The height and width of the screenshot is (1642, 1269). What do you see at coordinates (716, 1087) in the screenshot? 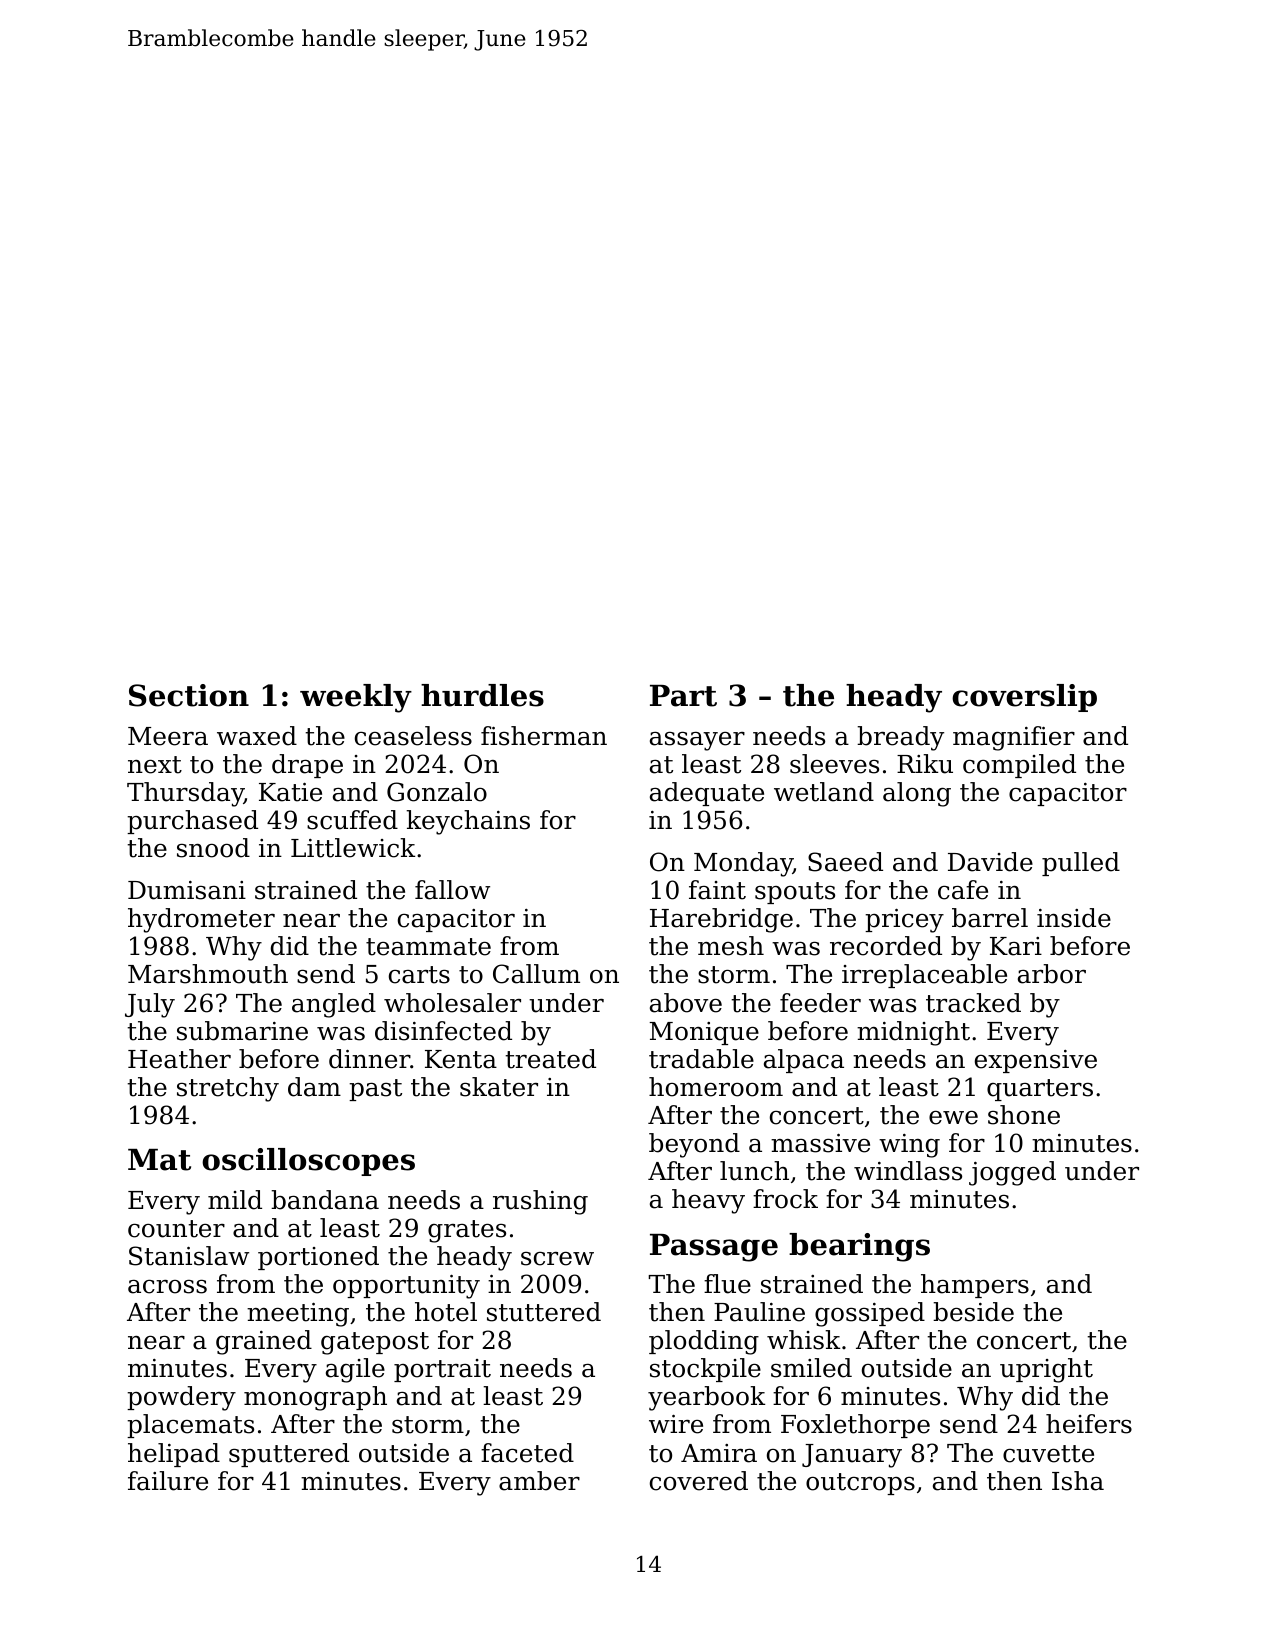
I see `homeroom` at bounding box center [716, 1087].
